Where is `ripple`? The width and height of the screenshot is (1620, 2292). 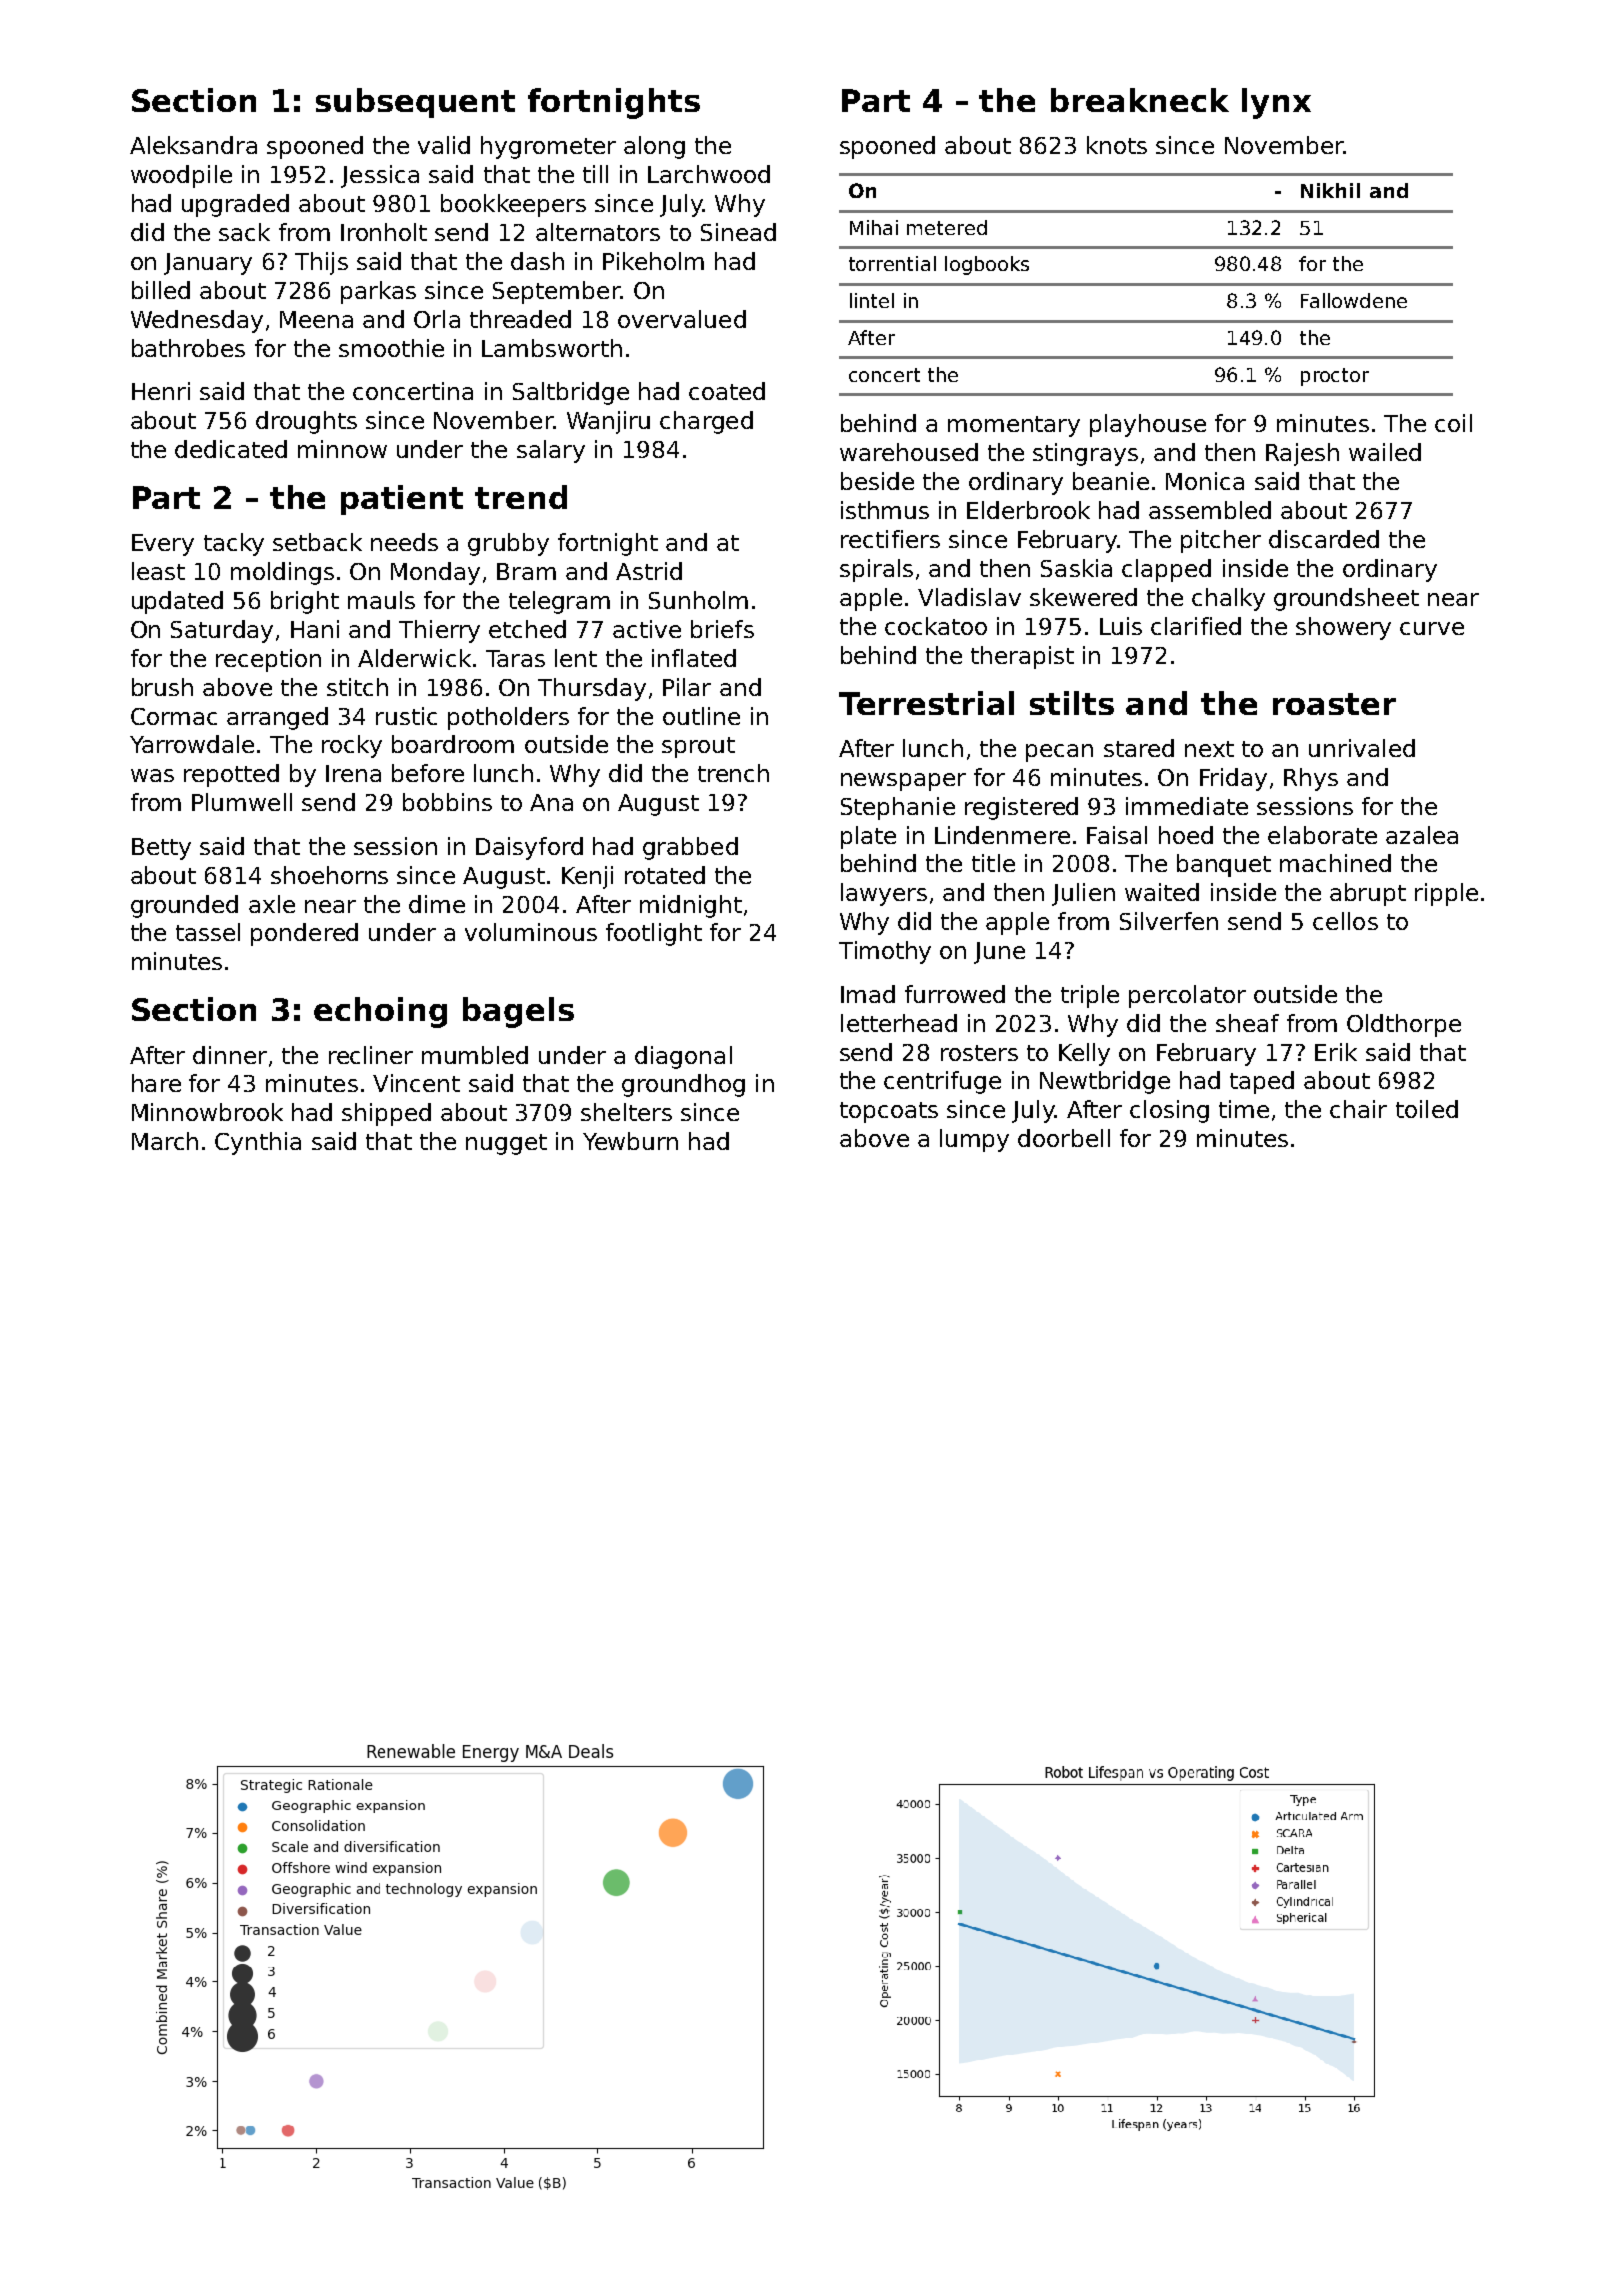 ripple is located at coordinates (1446, 894).
